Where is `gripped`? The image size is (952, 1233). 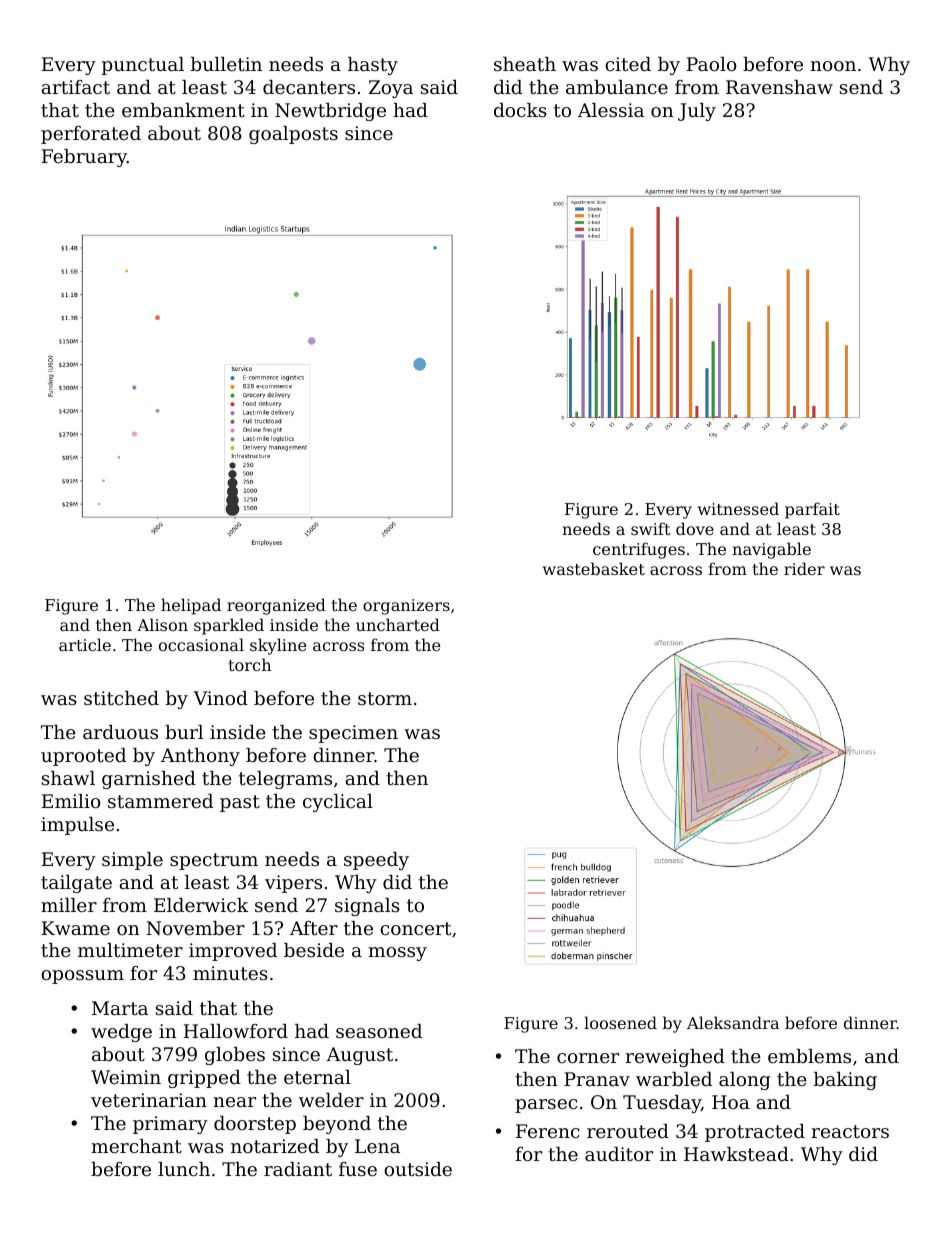 gripped is located at coordinates (204, 1079).
